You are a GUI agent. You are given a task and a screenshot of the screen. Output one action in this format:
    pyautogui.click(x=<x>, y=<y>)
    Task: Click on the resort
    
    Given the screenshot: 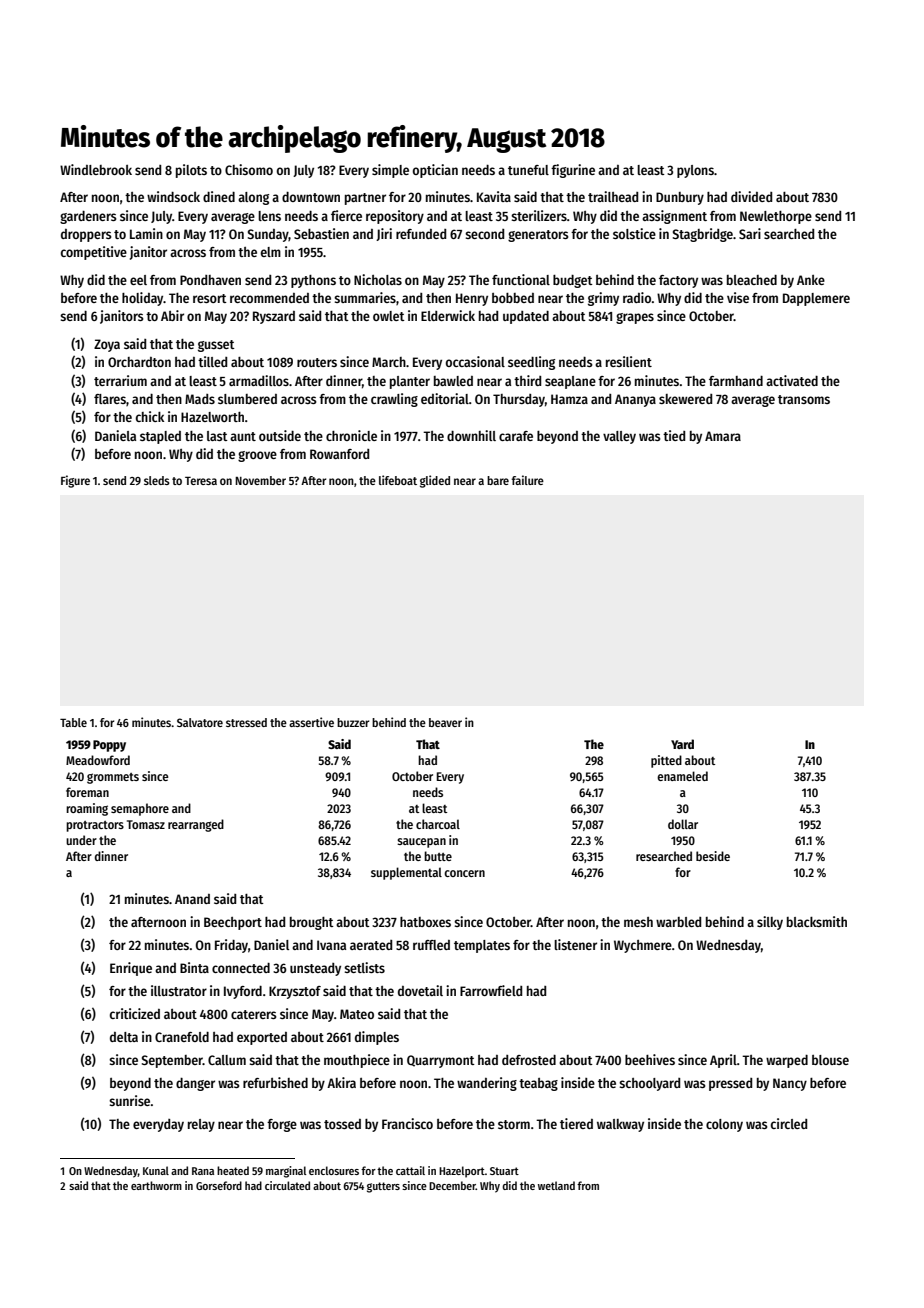 What is the action you would take?
    pyautogui.click(x=210, y=298)
